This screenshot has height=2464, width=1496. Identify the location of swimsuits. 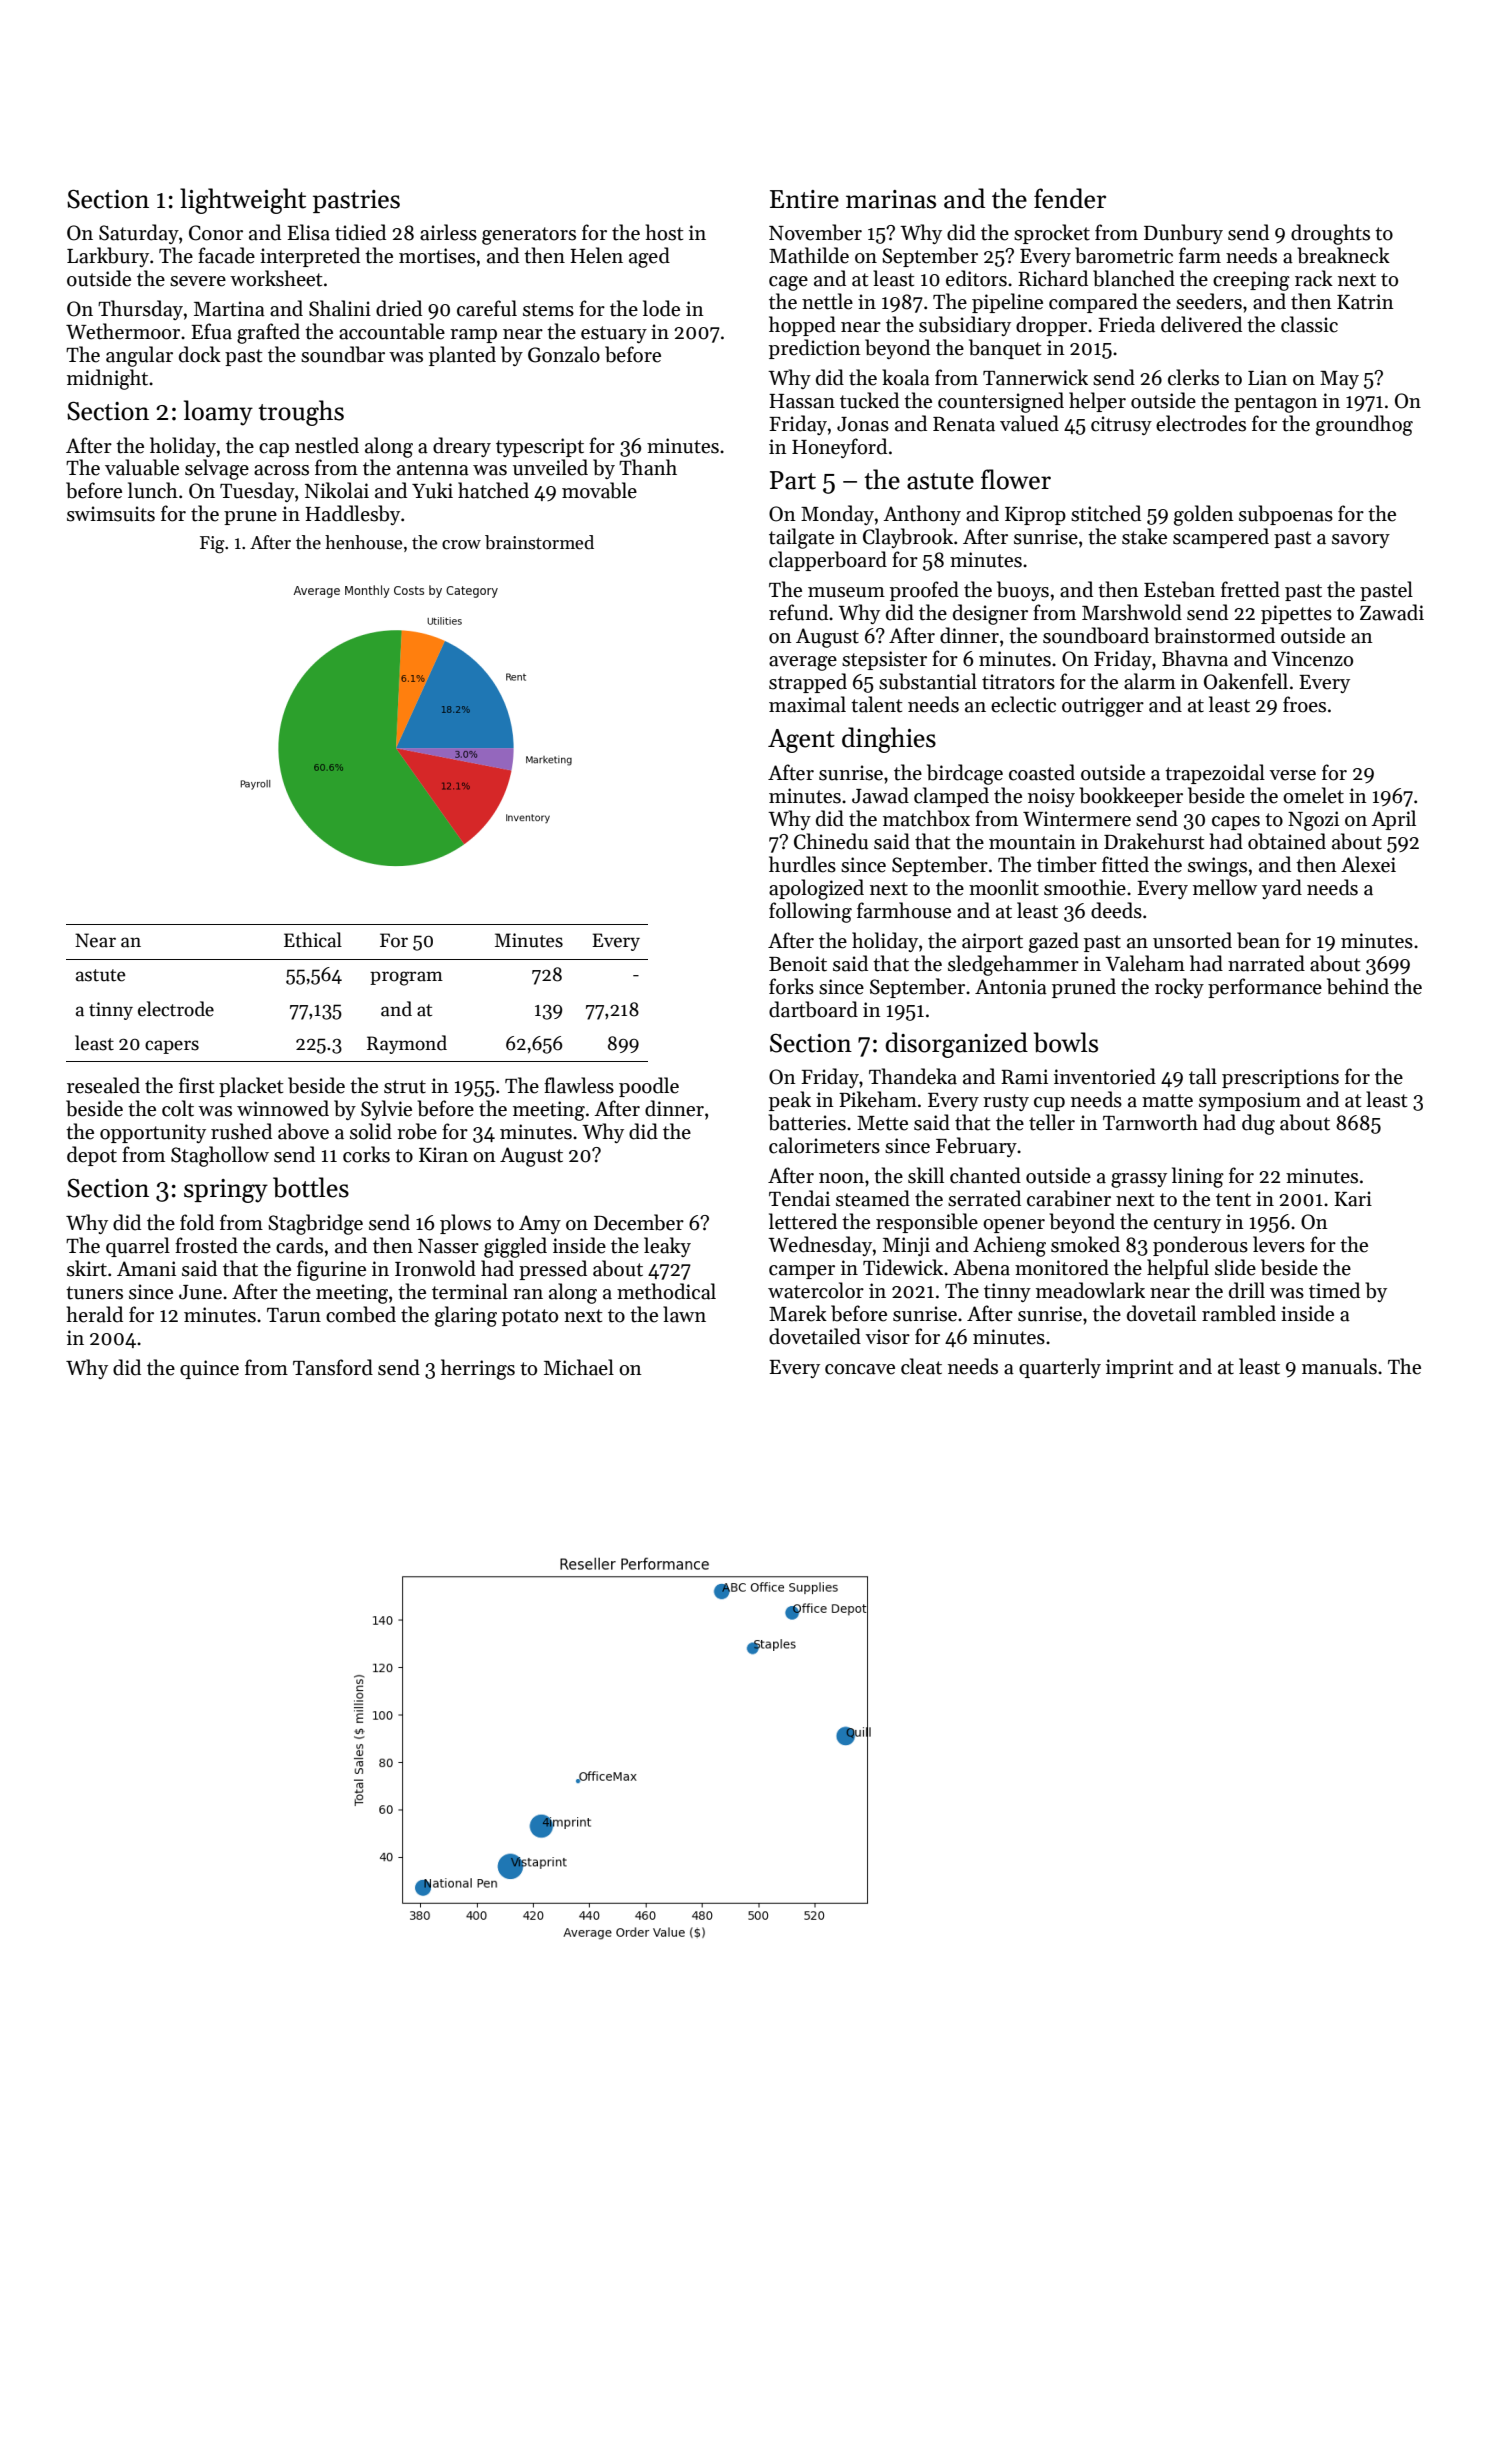
(111, 514).
